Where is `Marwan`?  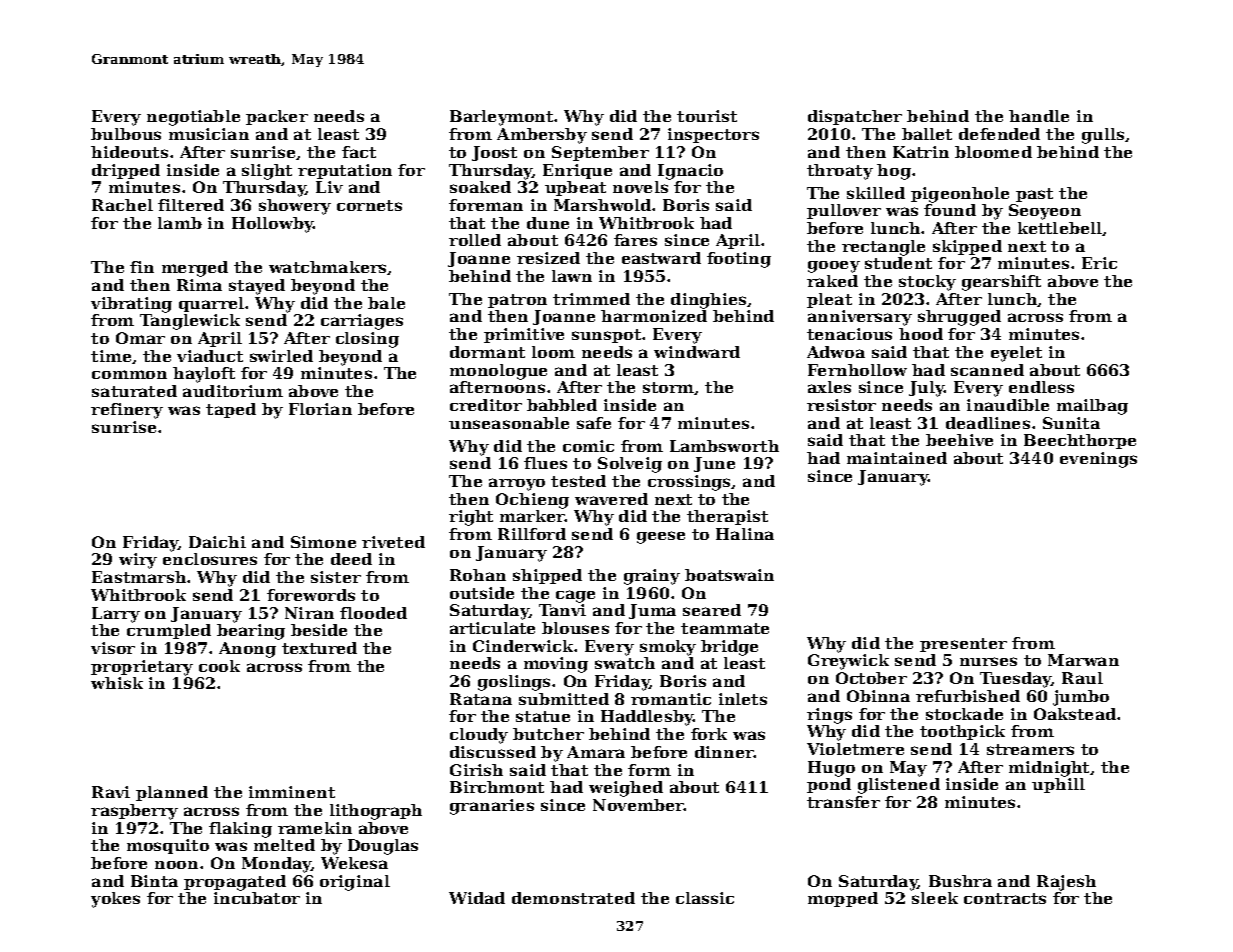
Marwan is located at coordinates (1083, 660).
